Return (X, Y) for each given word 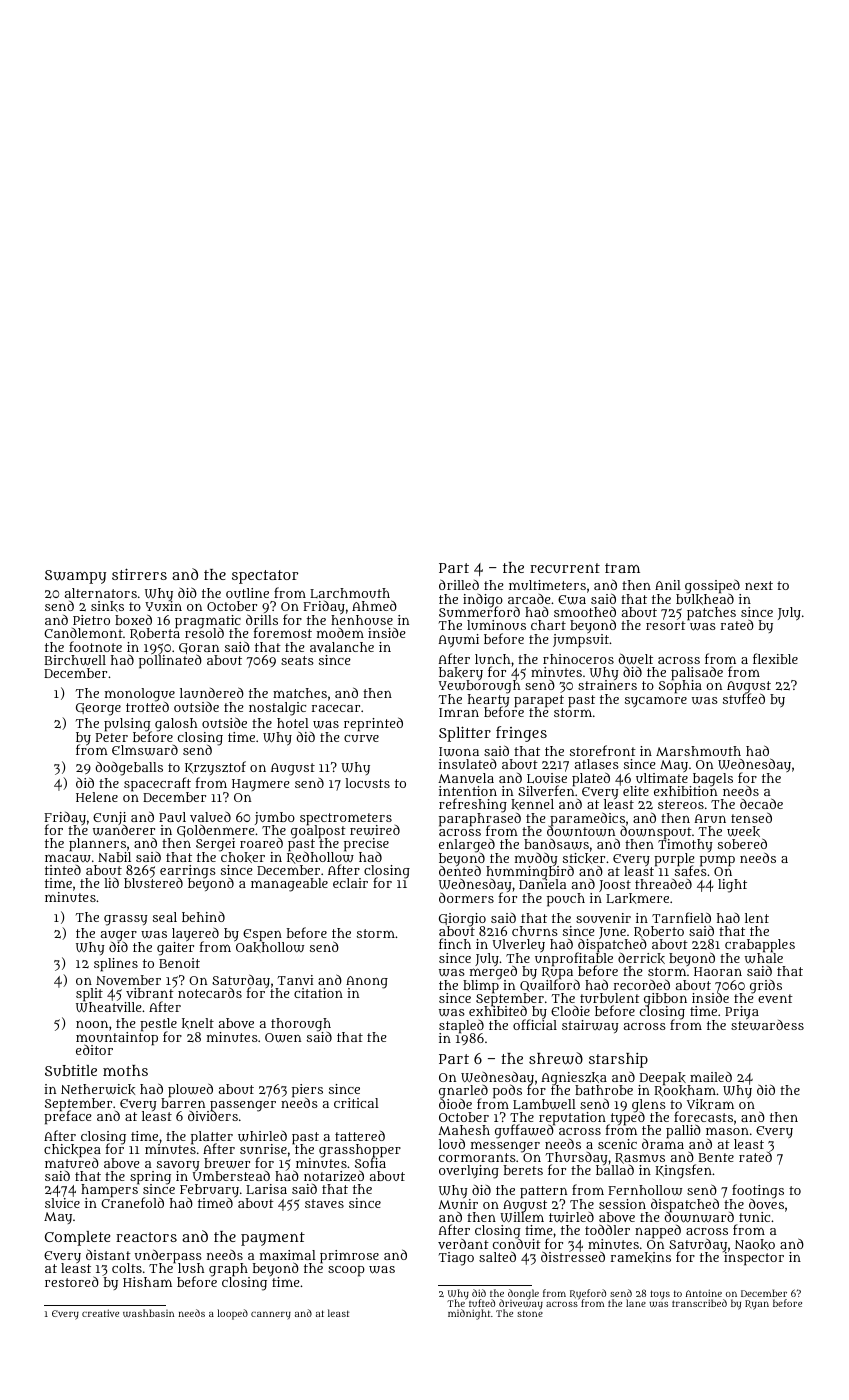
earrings (188, 872)
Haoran (718, 971)
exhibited (498, 1011)
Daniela (543, 884)
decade (761, 803)
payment (273, 1239)
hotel (293, 723)
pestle (158, 1025)
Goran (199, 649)
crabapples (760, 946)
